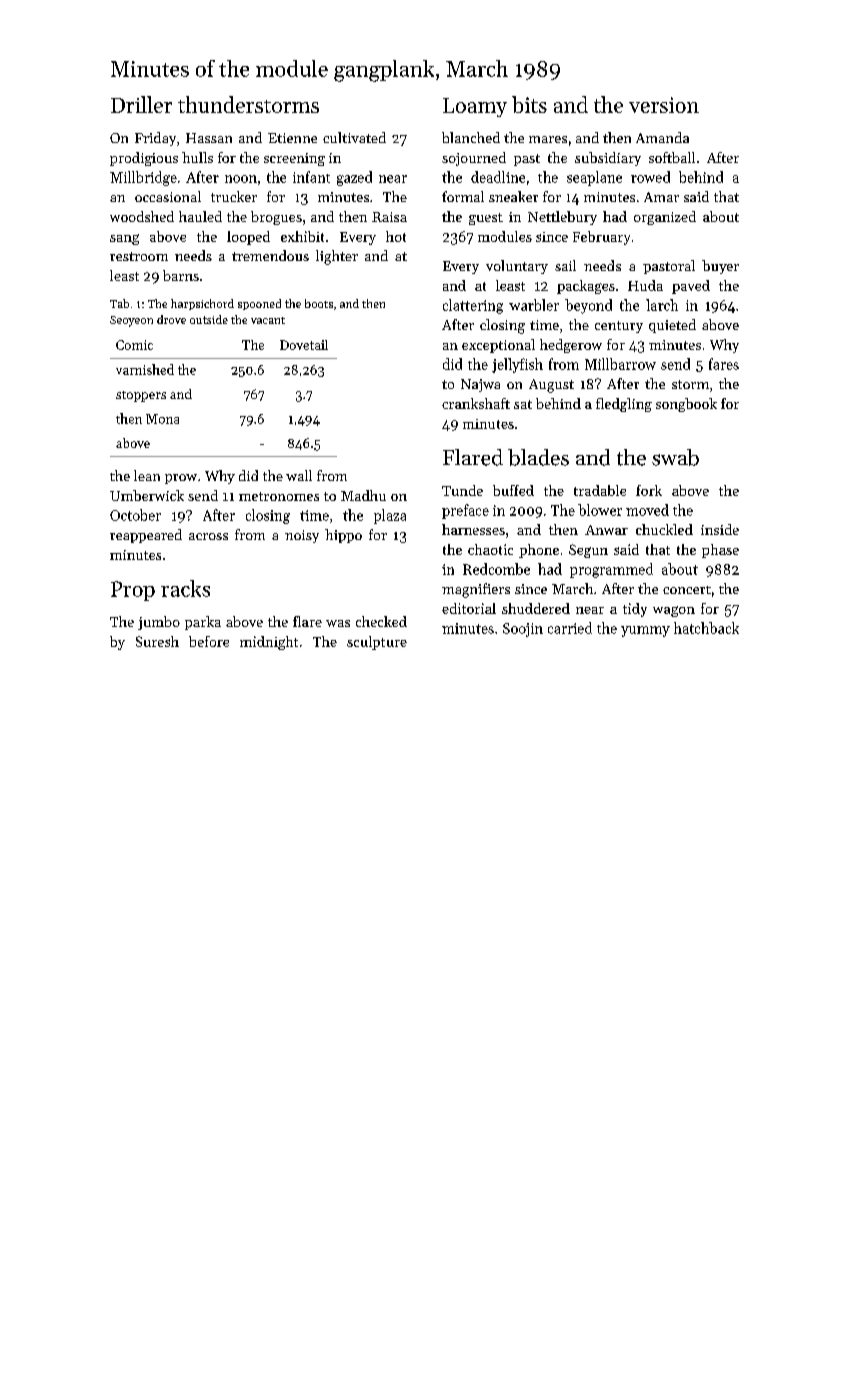 The image size is (849, 1400). What do you see at coordinates (594, 178) in the screenshot?
I see `seaplane` at bounding box center [594, 178].
